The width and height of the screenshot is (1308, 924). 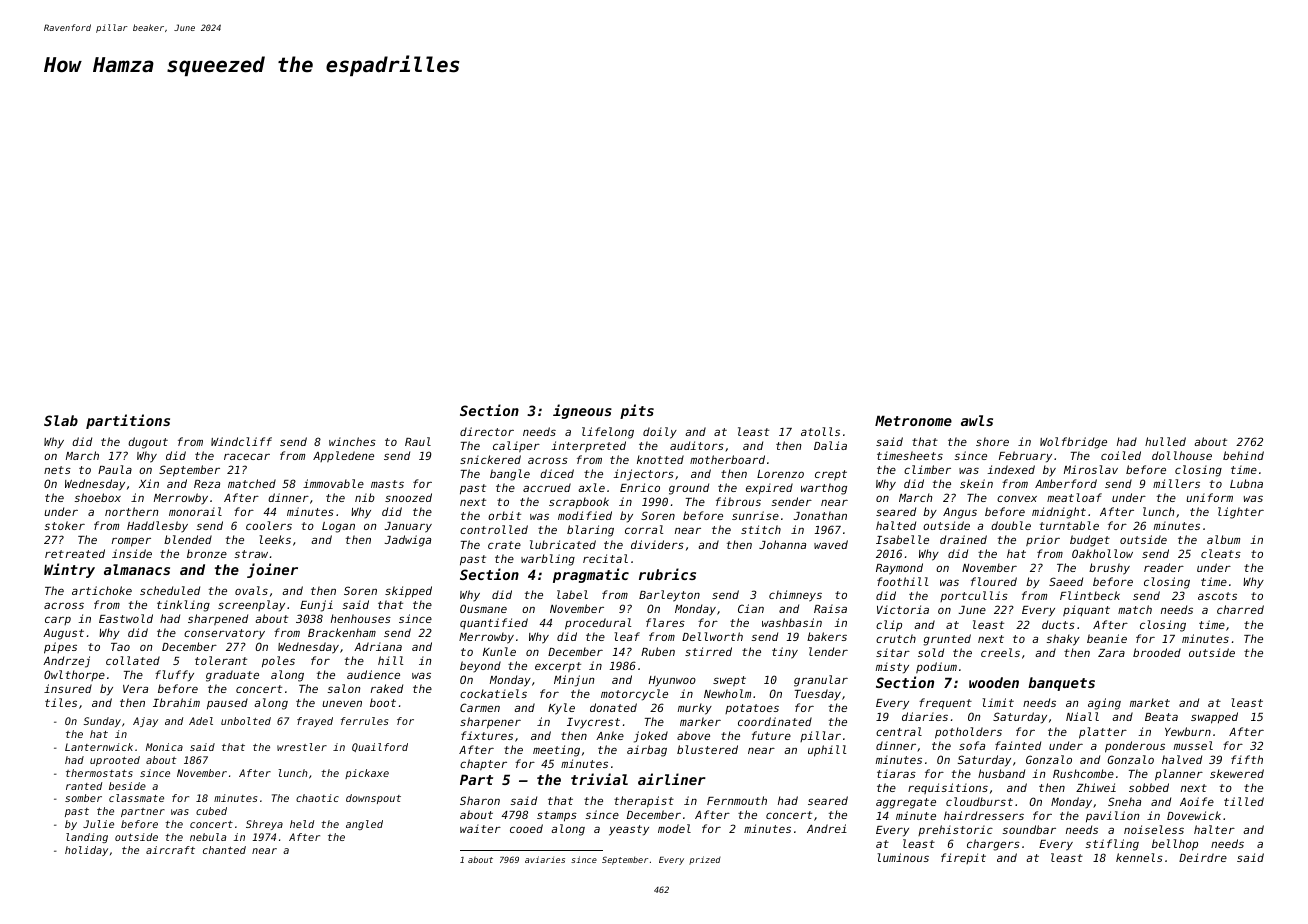 I want to click on coordinated, so click(x=775, y=721).
